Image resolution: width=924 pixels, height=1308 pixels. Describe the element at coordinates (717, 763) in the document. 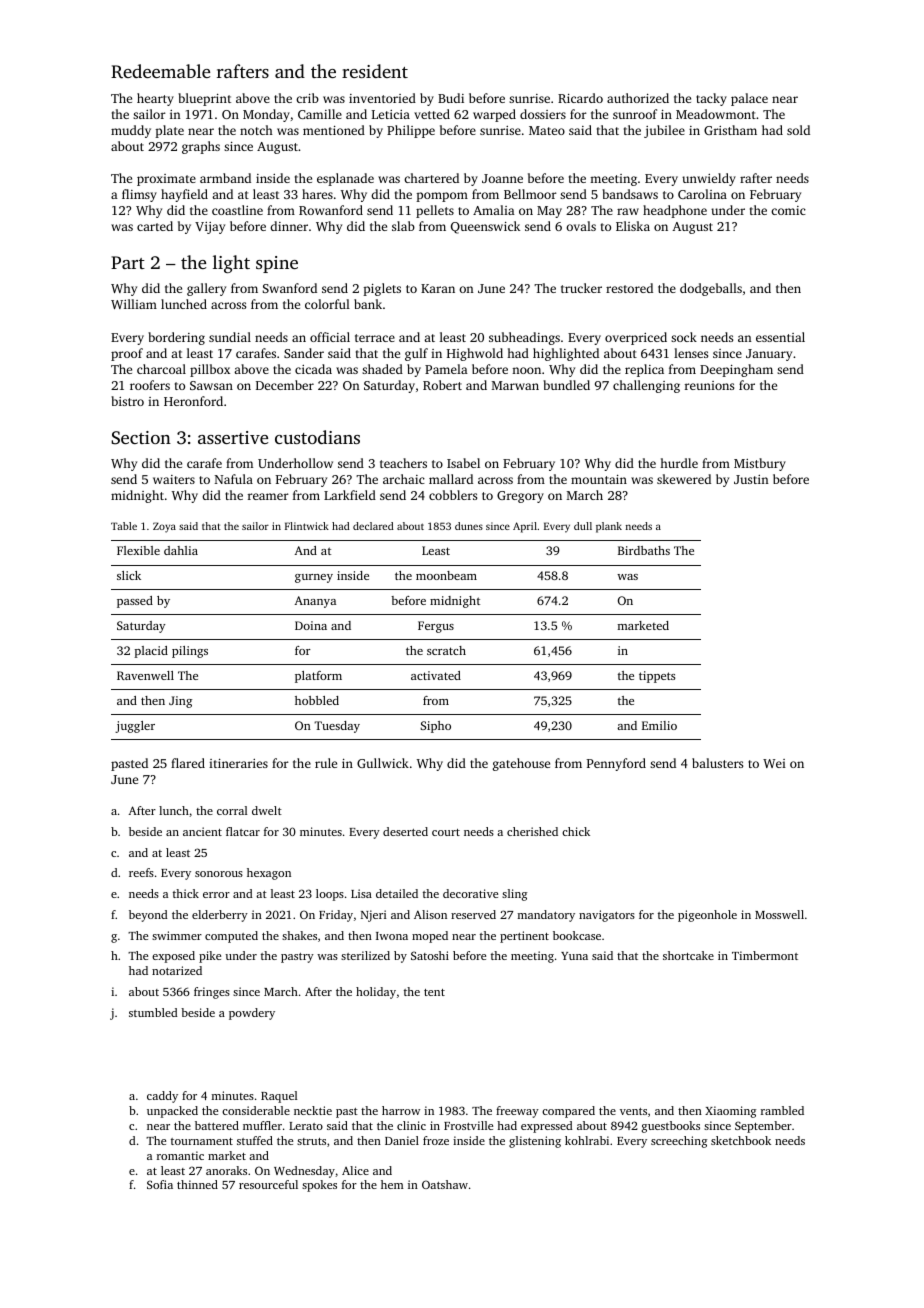

I see `balusters` at that location.
